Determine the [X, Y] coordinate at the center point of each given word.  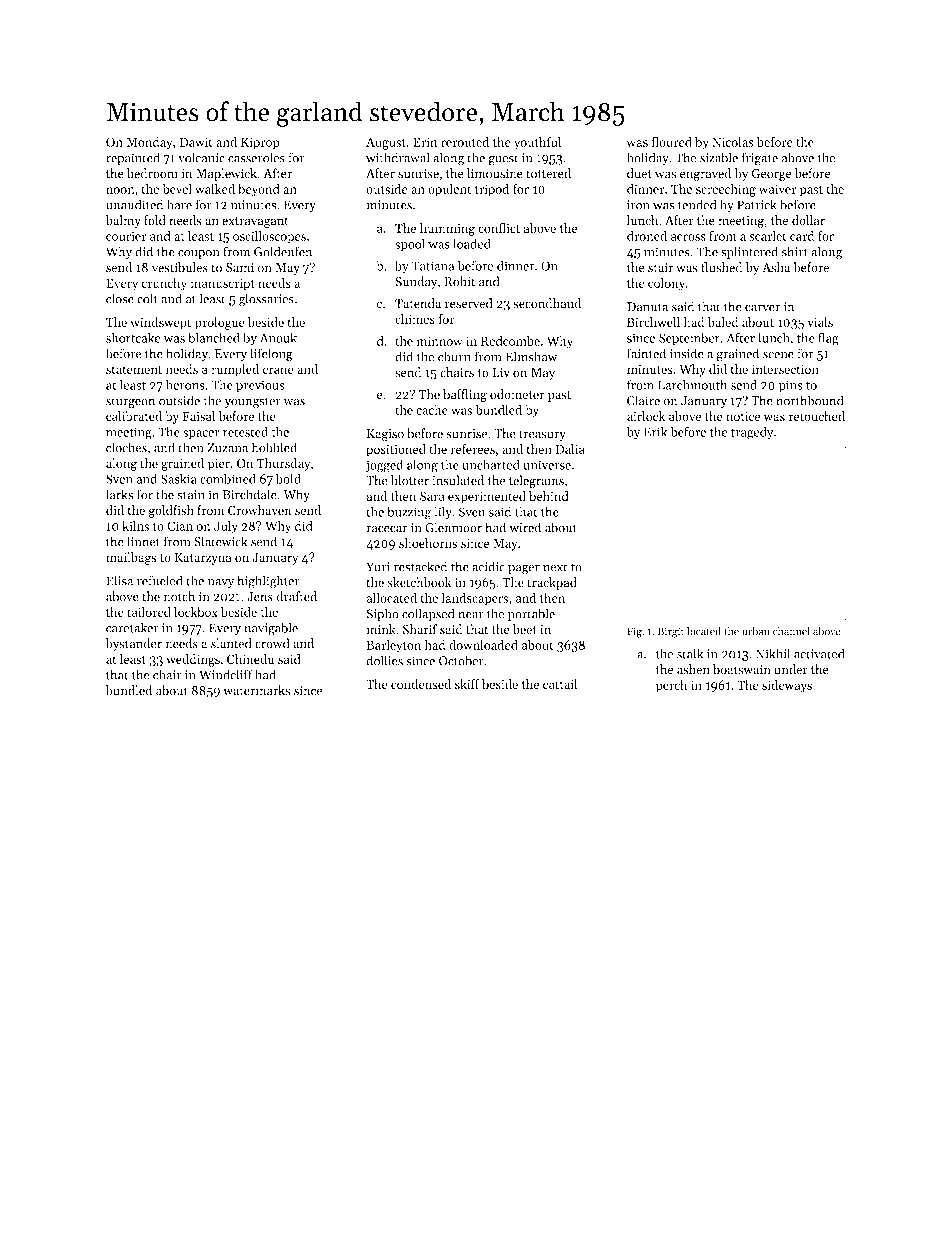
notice [743, 416]
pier [219, 465]
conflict [499, 228]
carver [762, 308]
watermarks [257, 690]
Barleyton [394, 646]
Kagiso [385, 435]
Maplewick [226, 174]
